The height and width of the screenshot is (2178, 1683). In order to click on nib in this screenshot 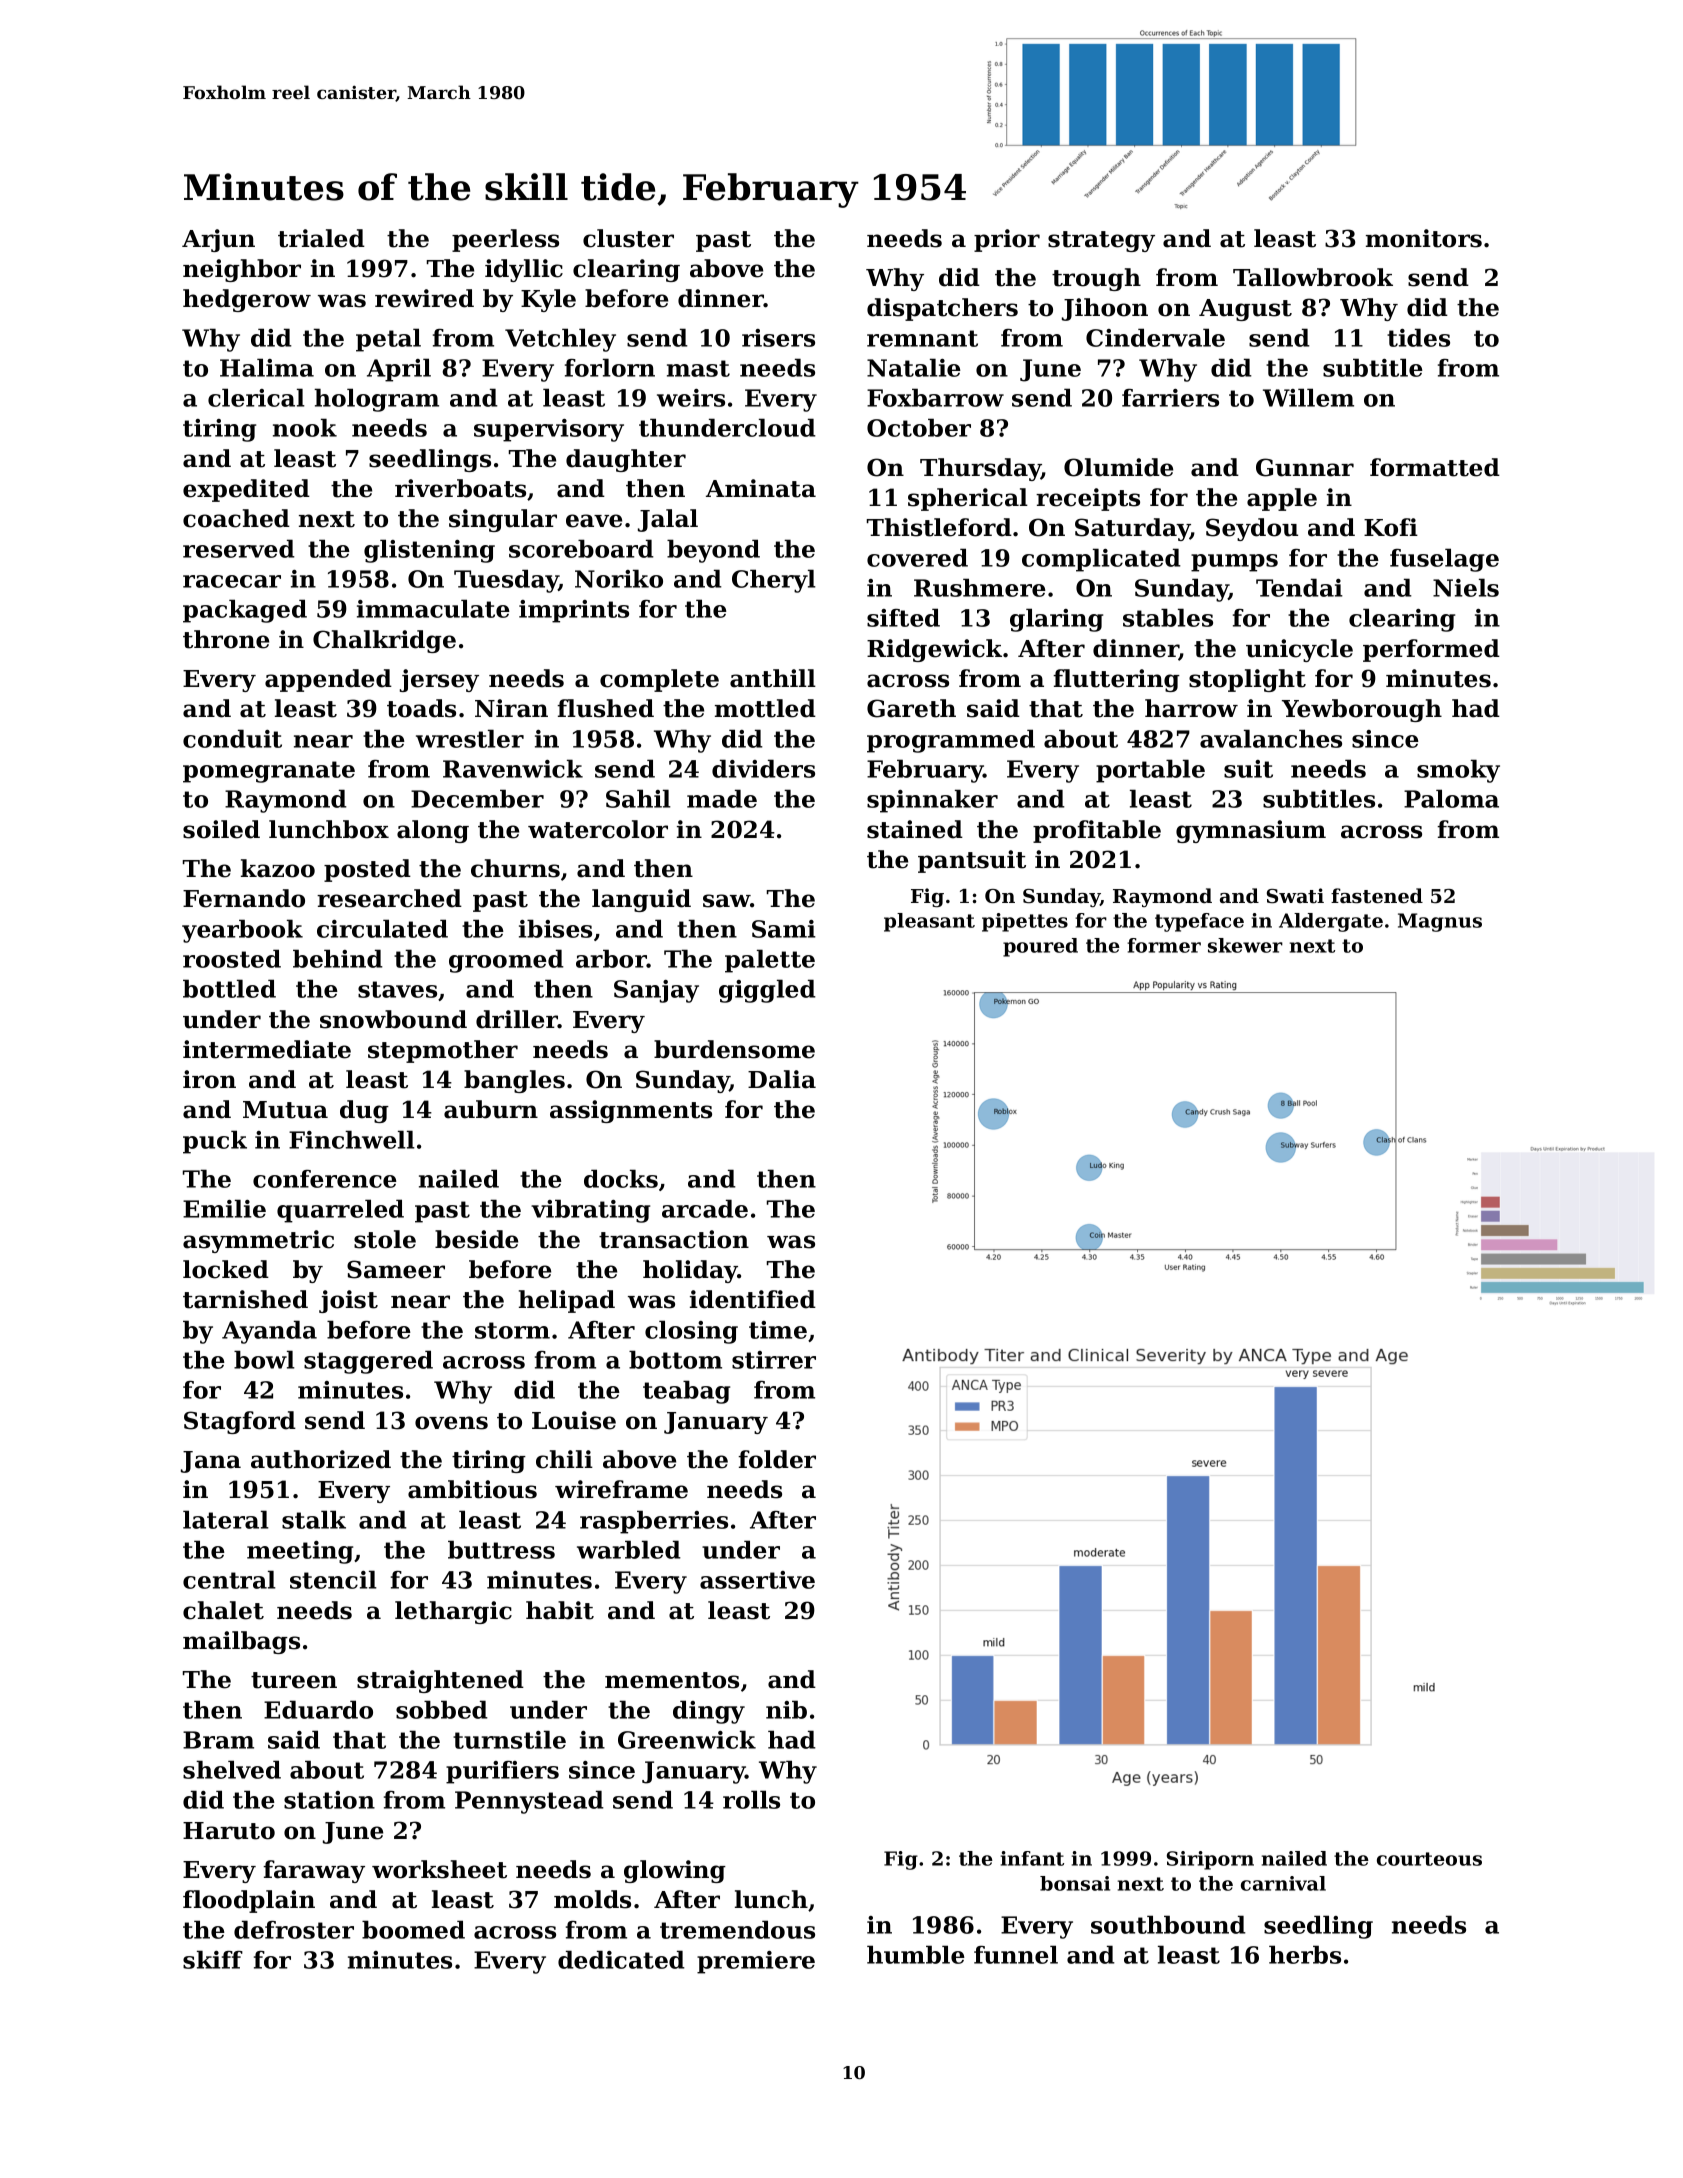, I will do `click(786, 1709)`.
